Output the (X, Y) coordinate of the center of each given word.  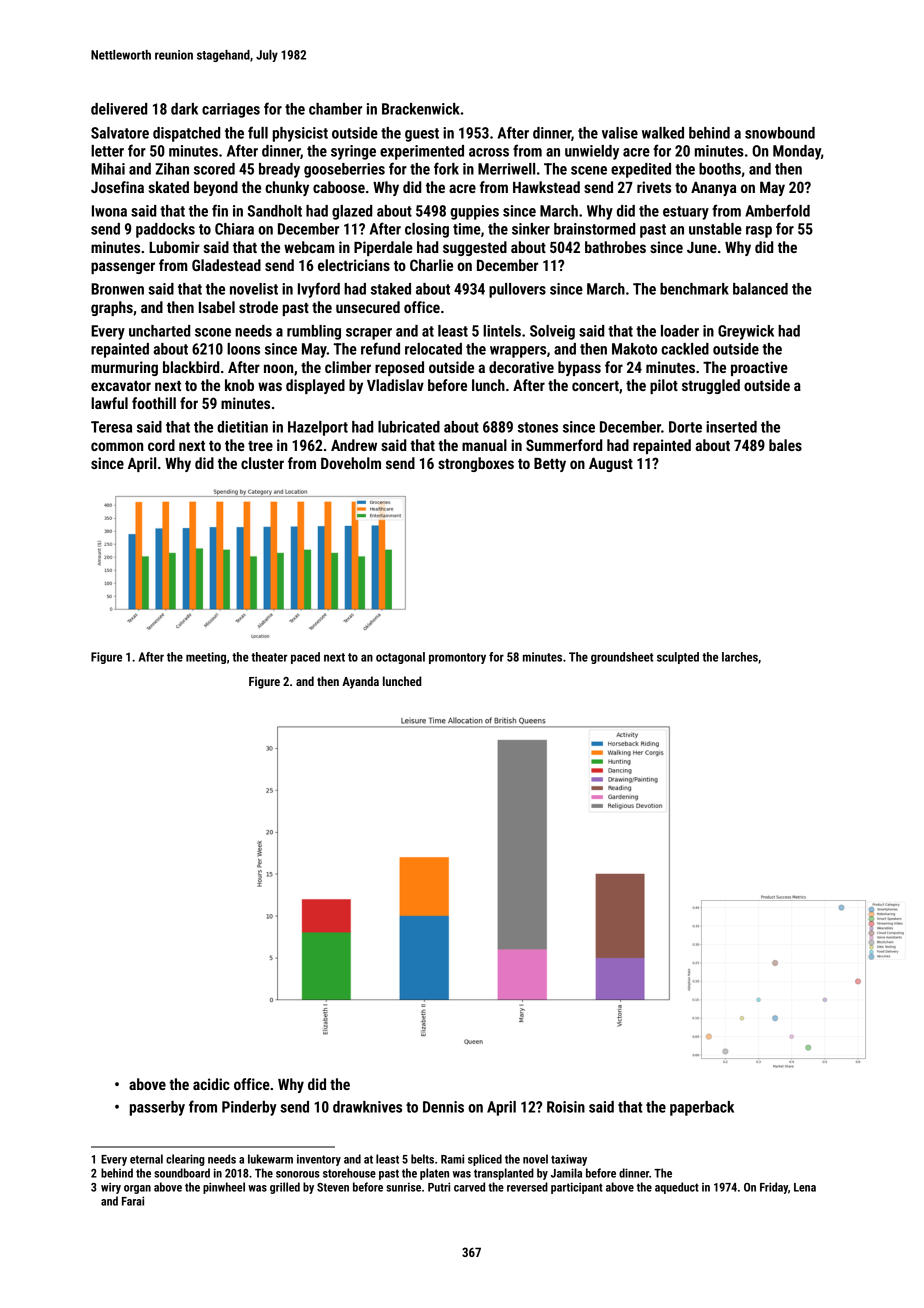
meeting (206, 658)
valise (620, 133)
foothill (154, 403)
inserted (731, 427)
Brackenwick (421, 109)
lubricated (409, 427)
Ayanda (360, 682)
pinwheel (224, 1188)
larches (740, 657)
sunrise (403, 1187)
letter (107, 151)
